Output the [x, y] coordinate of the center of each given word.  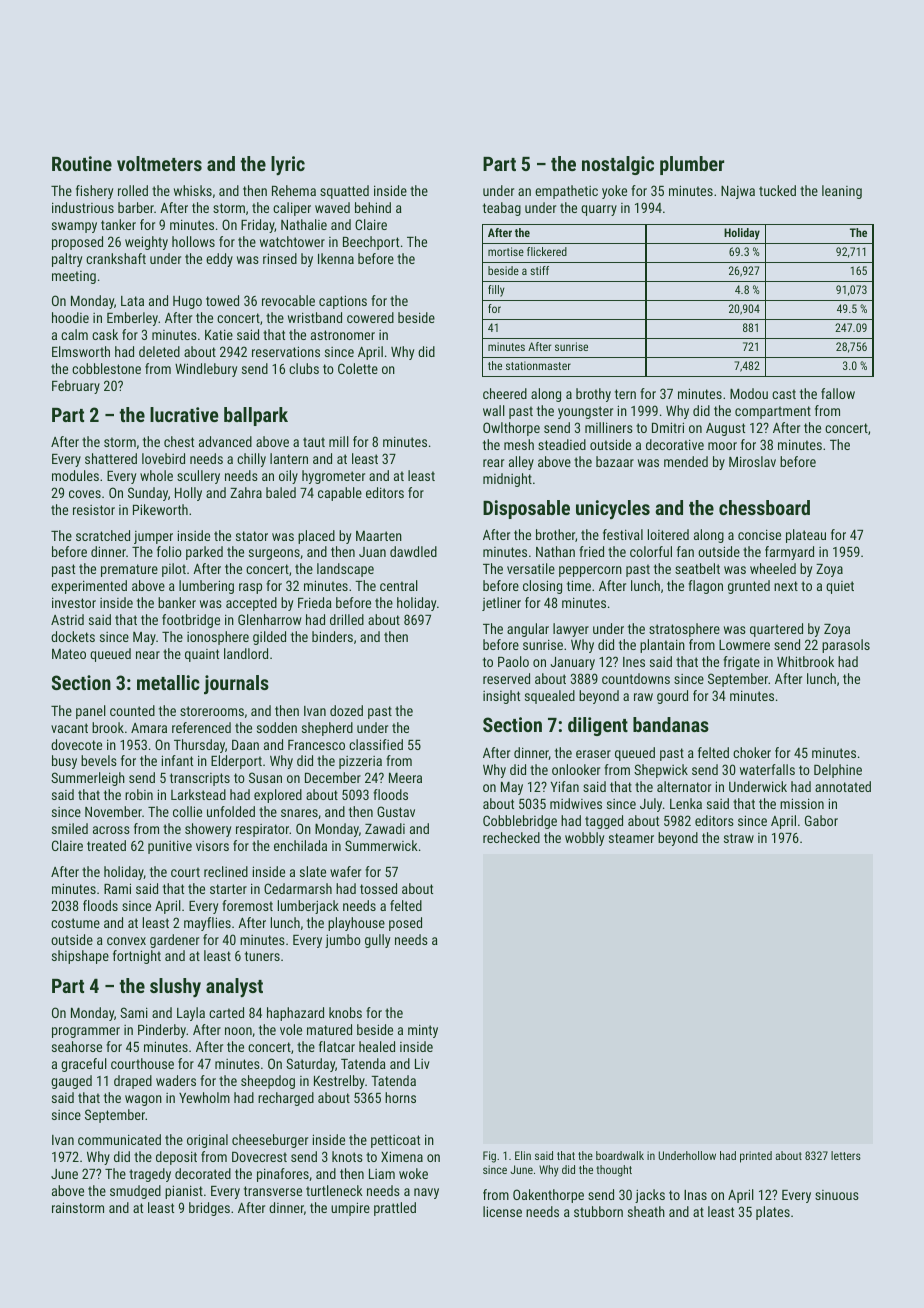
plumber [692, 165]
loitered [668, 534]
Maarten [379, 536]
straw [739, 838]
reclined [226, 871]
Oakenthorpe [548, 1196]
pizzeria [360, 762]
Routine [82, 163]
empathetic [566, 192]
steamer [631, 838]
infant [177, 760]
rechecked [511, 837]
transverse [273, 1191]
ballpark [256, 416]
